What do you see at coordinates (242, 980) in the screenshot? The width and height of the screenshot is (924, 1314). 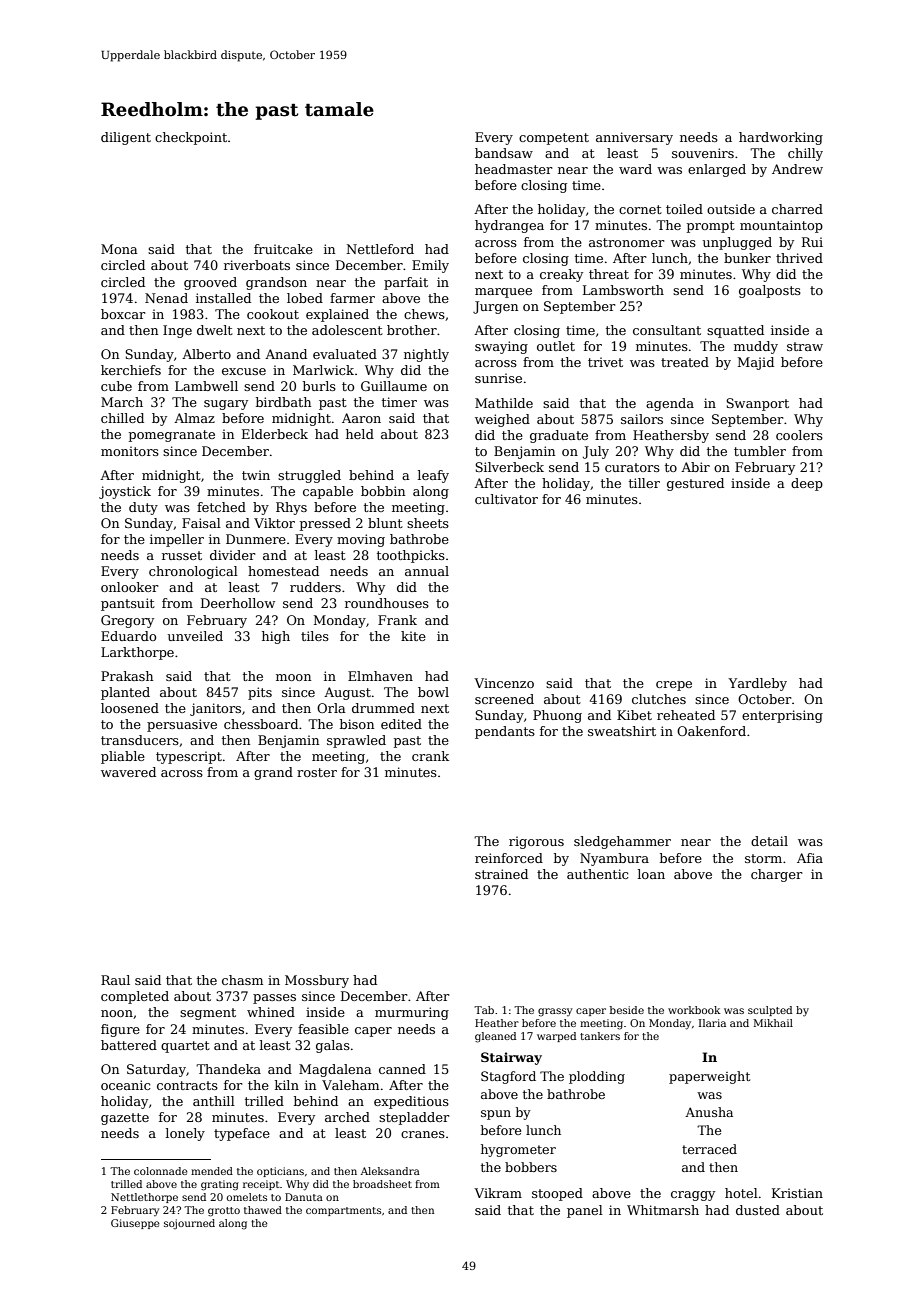 I see `chasm` at bounding box center [242, 980].
